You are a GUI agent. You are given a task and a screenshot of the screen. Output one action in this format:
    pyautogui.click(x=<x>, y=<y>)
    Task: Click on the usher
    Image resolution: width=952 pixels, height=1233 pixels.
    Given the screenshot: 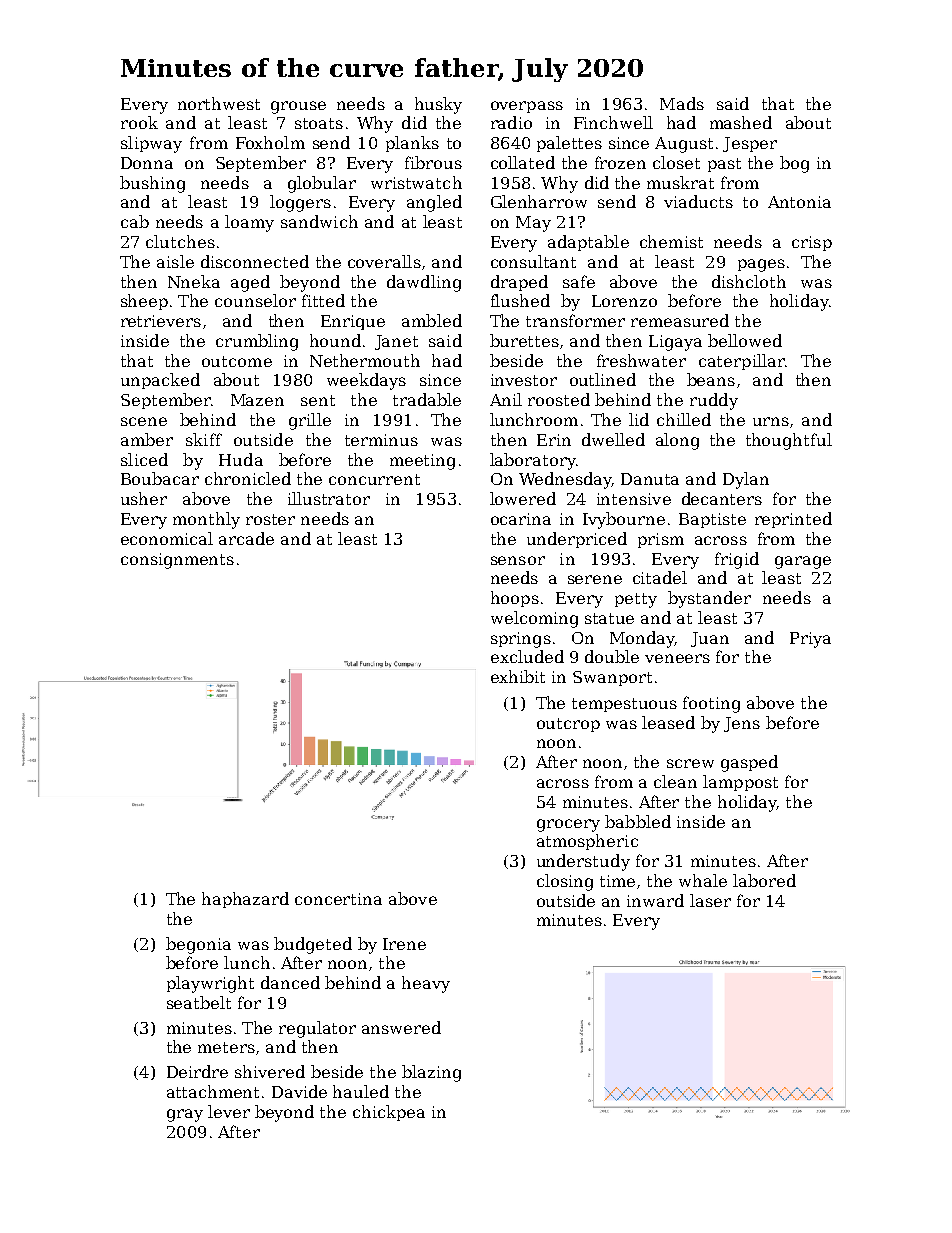 What is the action you would take?
    pyautogui.click(x=144, y=498)
